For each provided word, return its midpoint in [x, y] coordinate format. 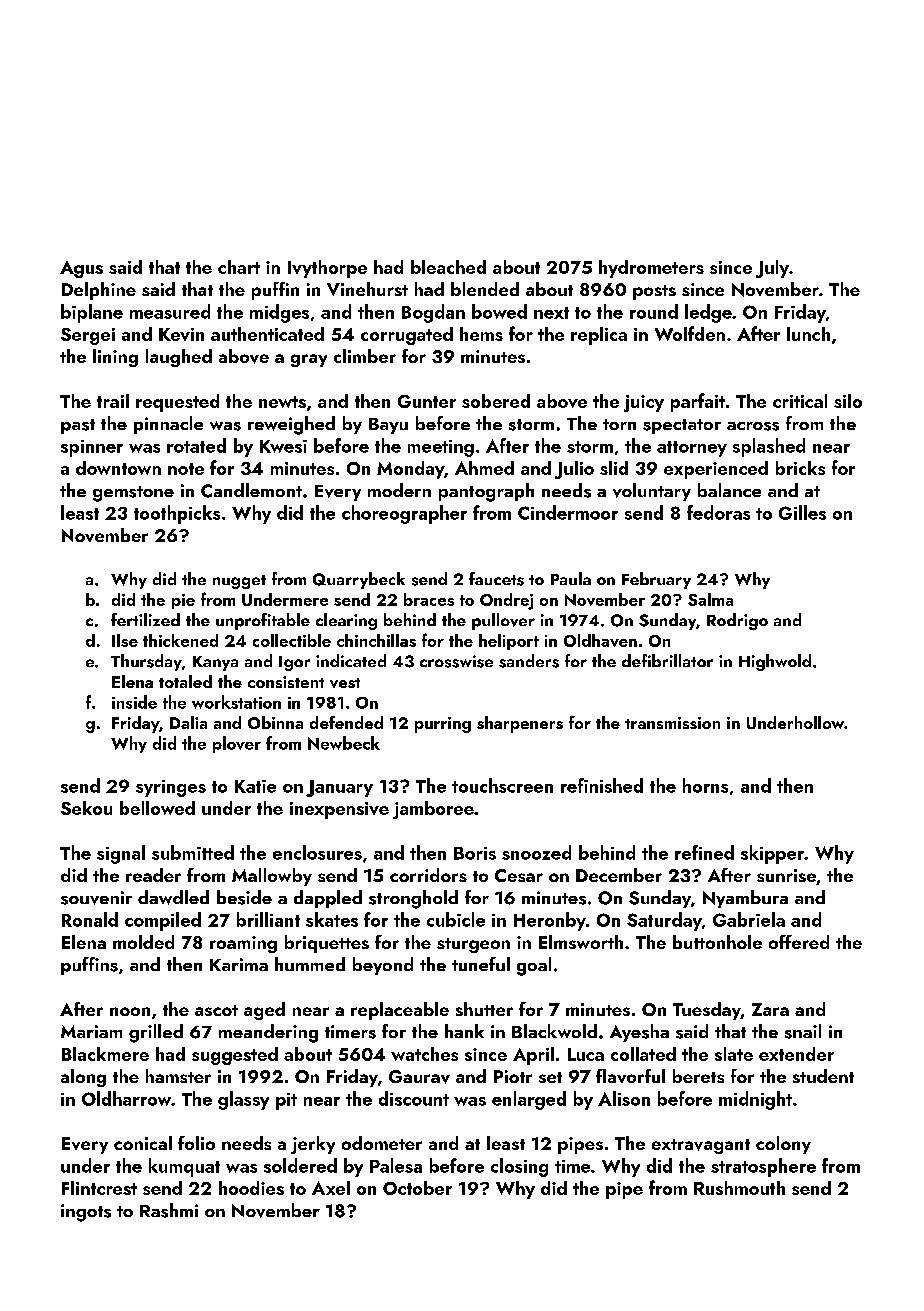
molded [143, 942]
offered [799, 942]
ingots [86, 1213]
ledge [708, 313]
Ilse [125, 640]
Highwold [775, 662]
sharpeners [520, 724]
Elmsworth [581, 942]
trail [113, 401]
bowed [499, 311]
